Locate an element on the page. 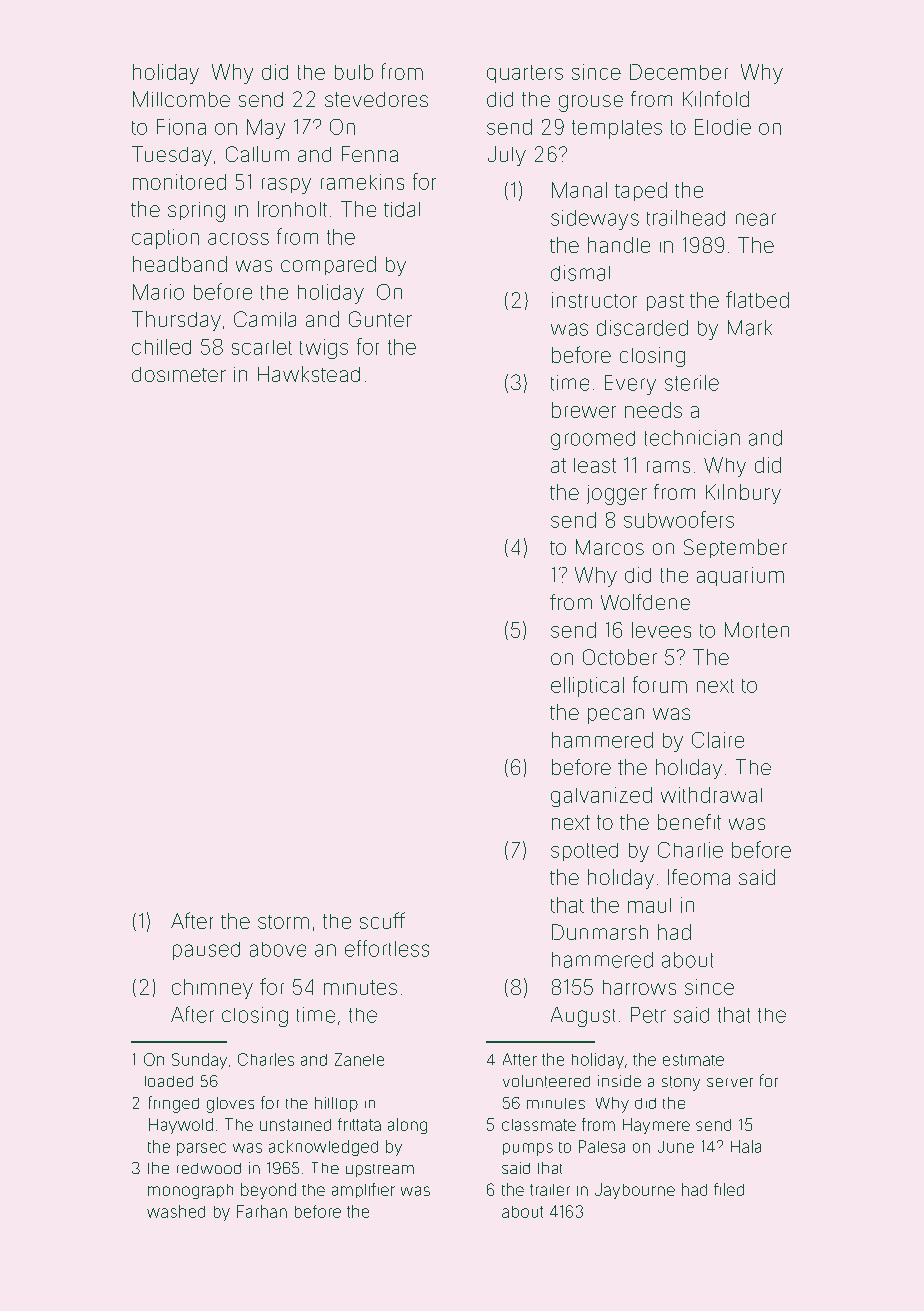 This document has width=924, height=1311. Sunday is located at coordinates (199, 1061).
